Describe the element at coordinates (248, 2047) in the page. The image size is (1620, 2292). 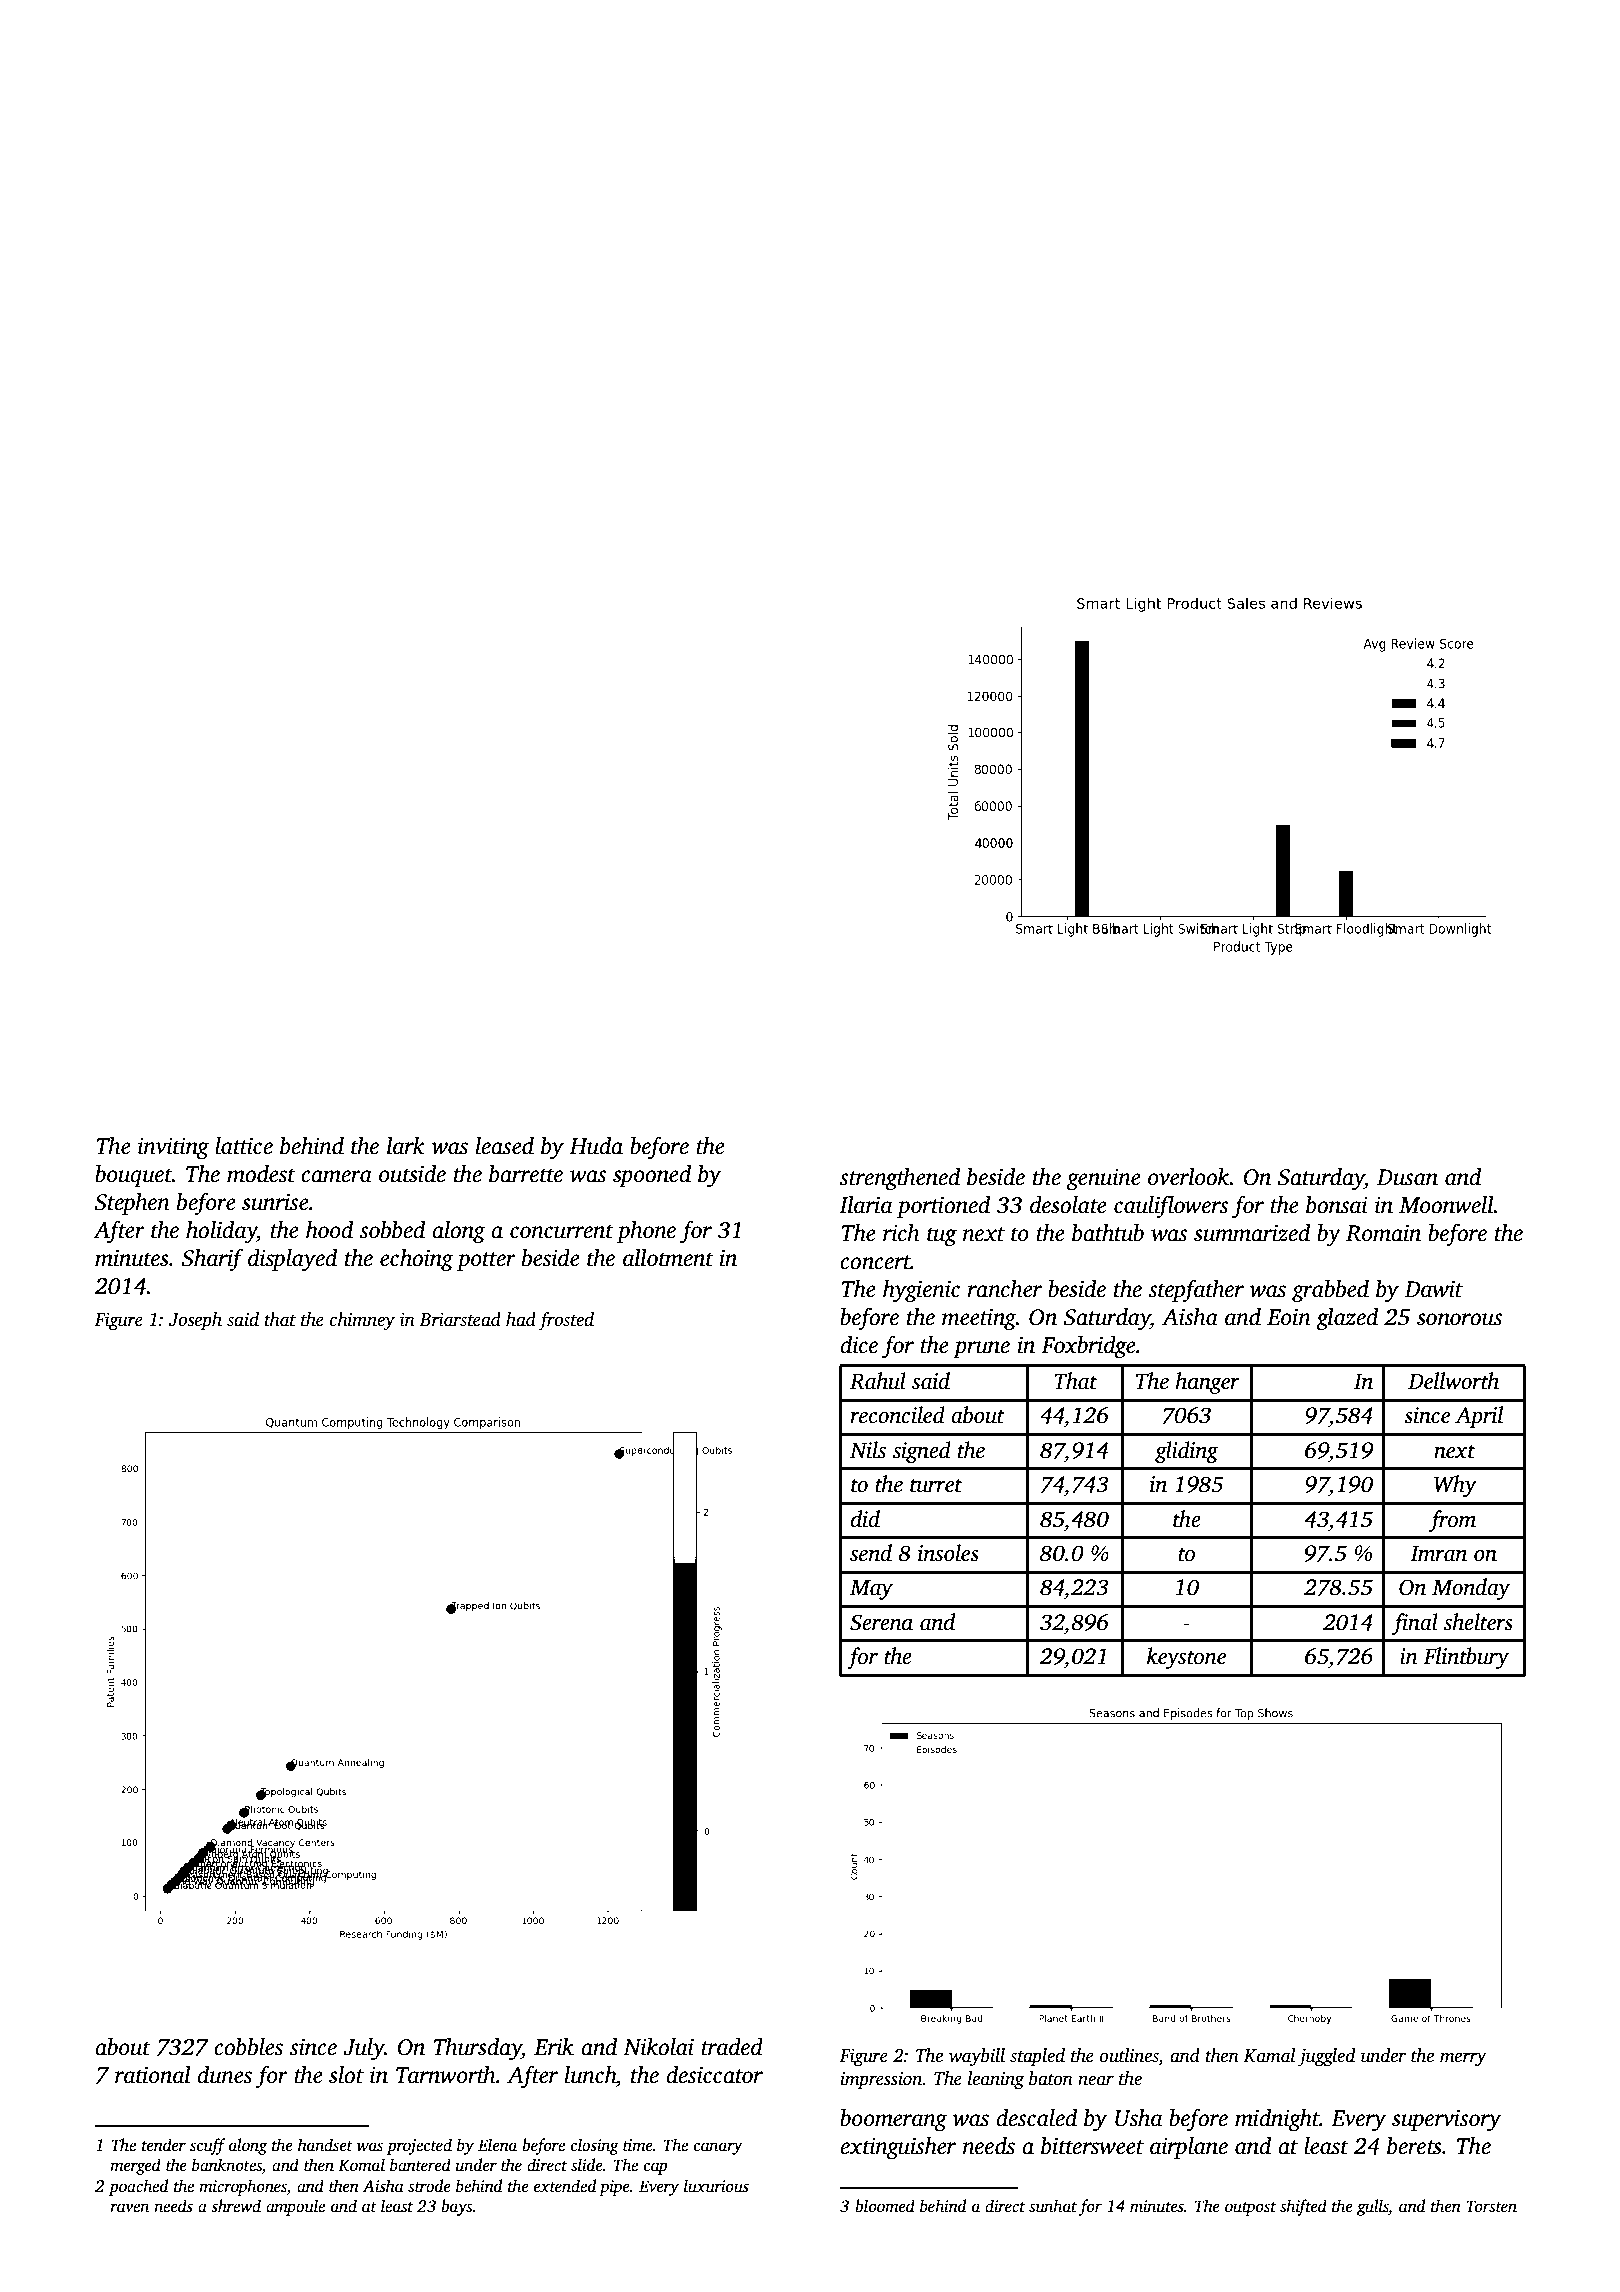
I see `cobbles` at that location.
